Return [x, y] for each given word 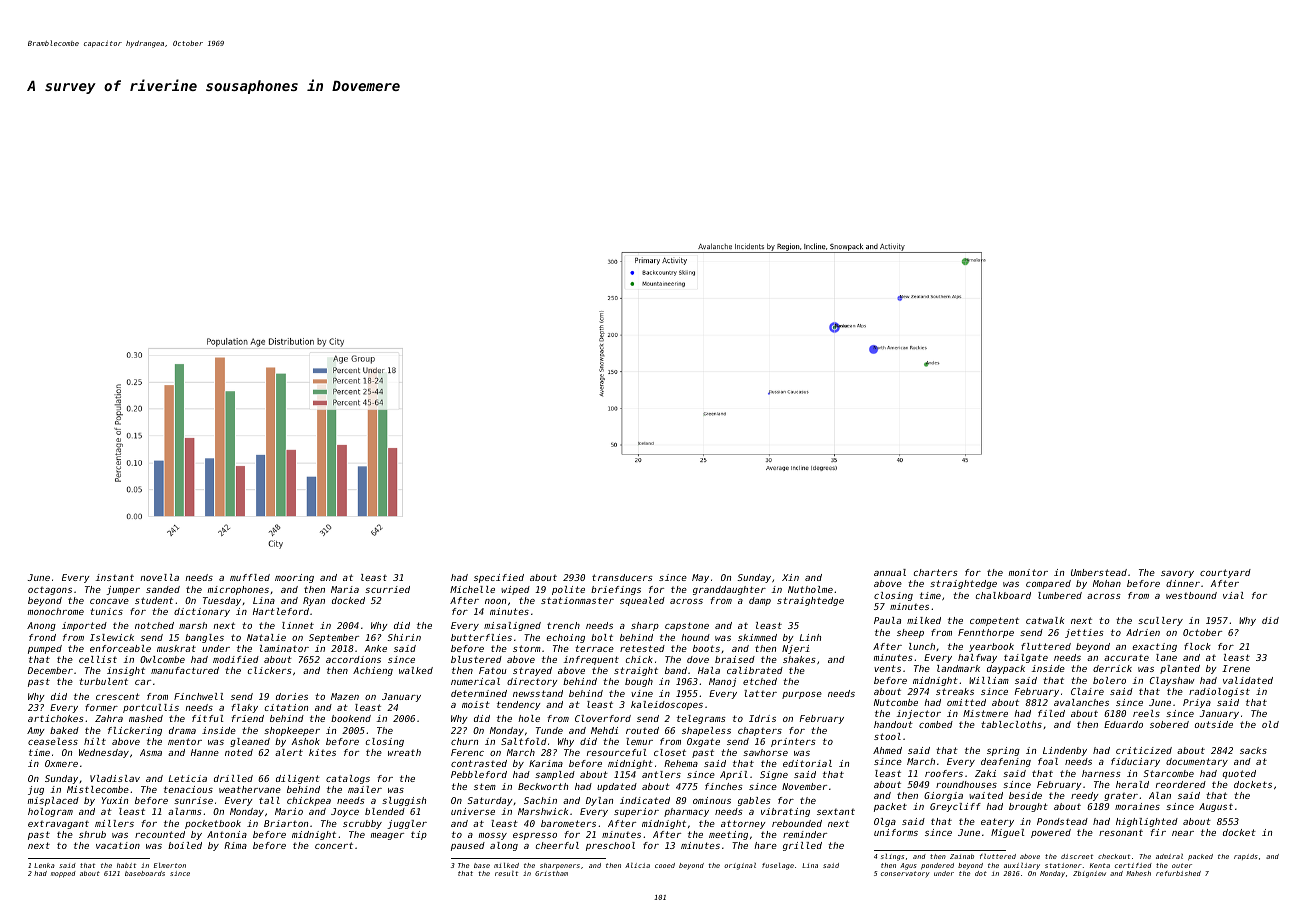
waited [986, 795]
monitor [1028, 572]
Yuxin [115, 800]
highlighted [1147, 822]
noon [495, 601]
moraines [1137, 806]
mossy [493, 836]
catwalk [1045, 620]
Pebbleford [479, 774]
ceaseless [53, 741]
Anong [41, 626]
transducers [622, 577]
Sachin [540, 800]
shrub [92, 834]
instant [114, 577]
